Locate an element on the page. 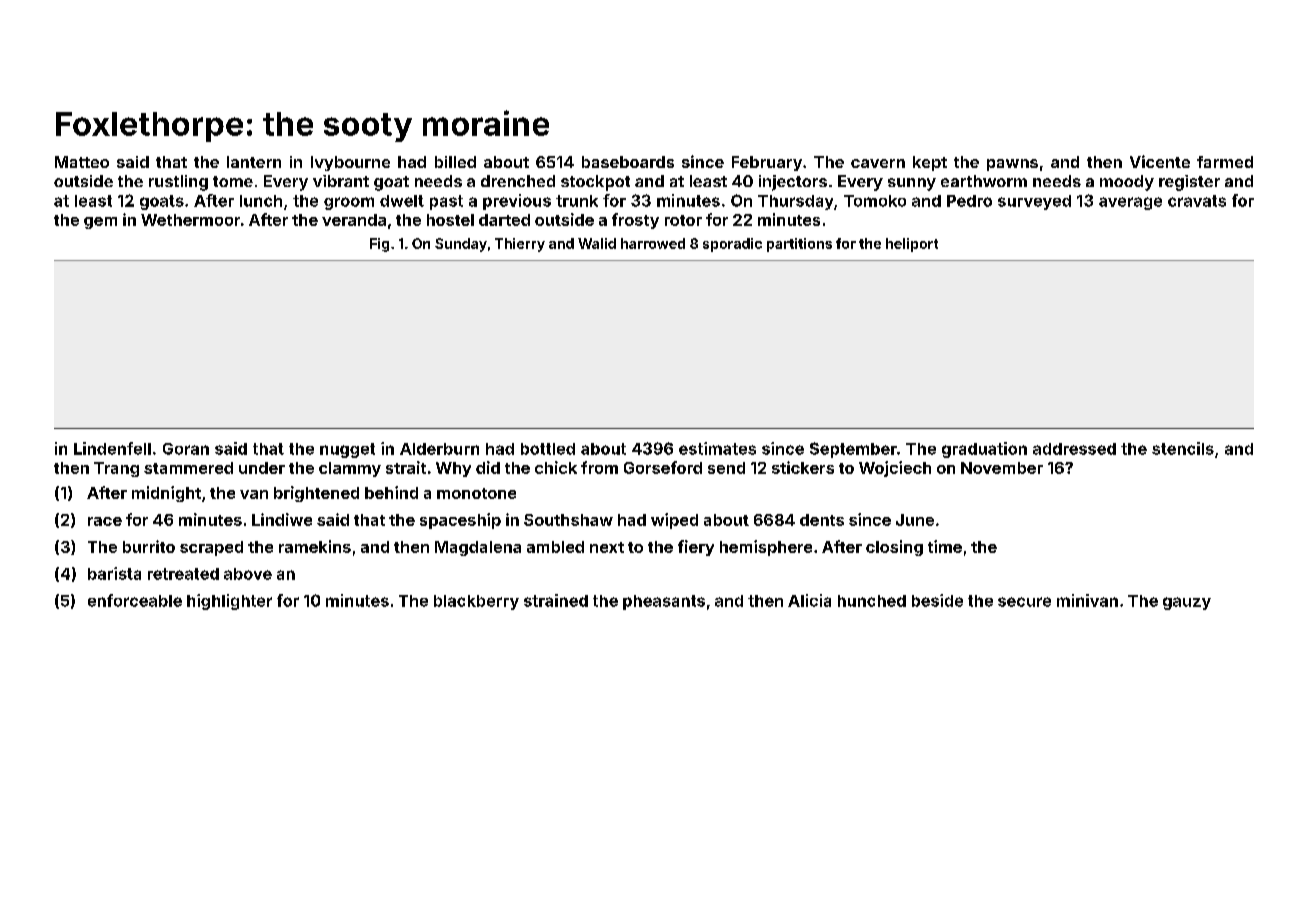 Image resolution: width=1308 pixels, height=924 pixels. September is located at coordinates (853, 450).
